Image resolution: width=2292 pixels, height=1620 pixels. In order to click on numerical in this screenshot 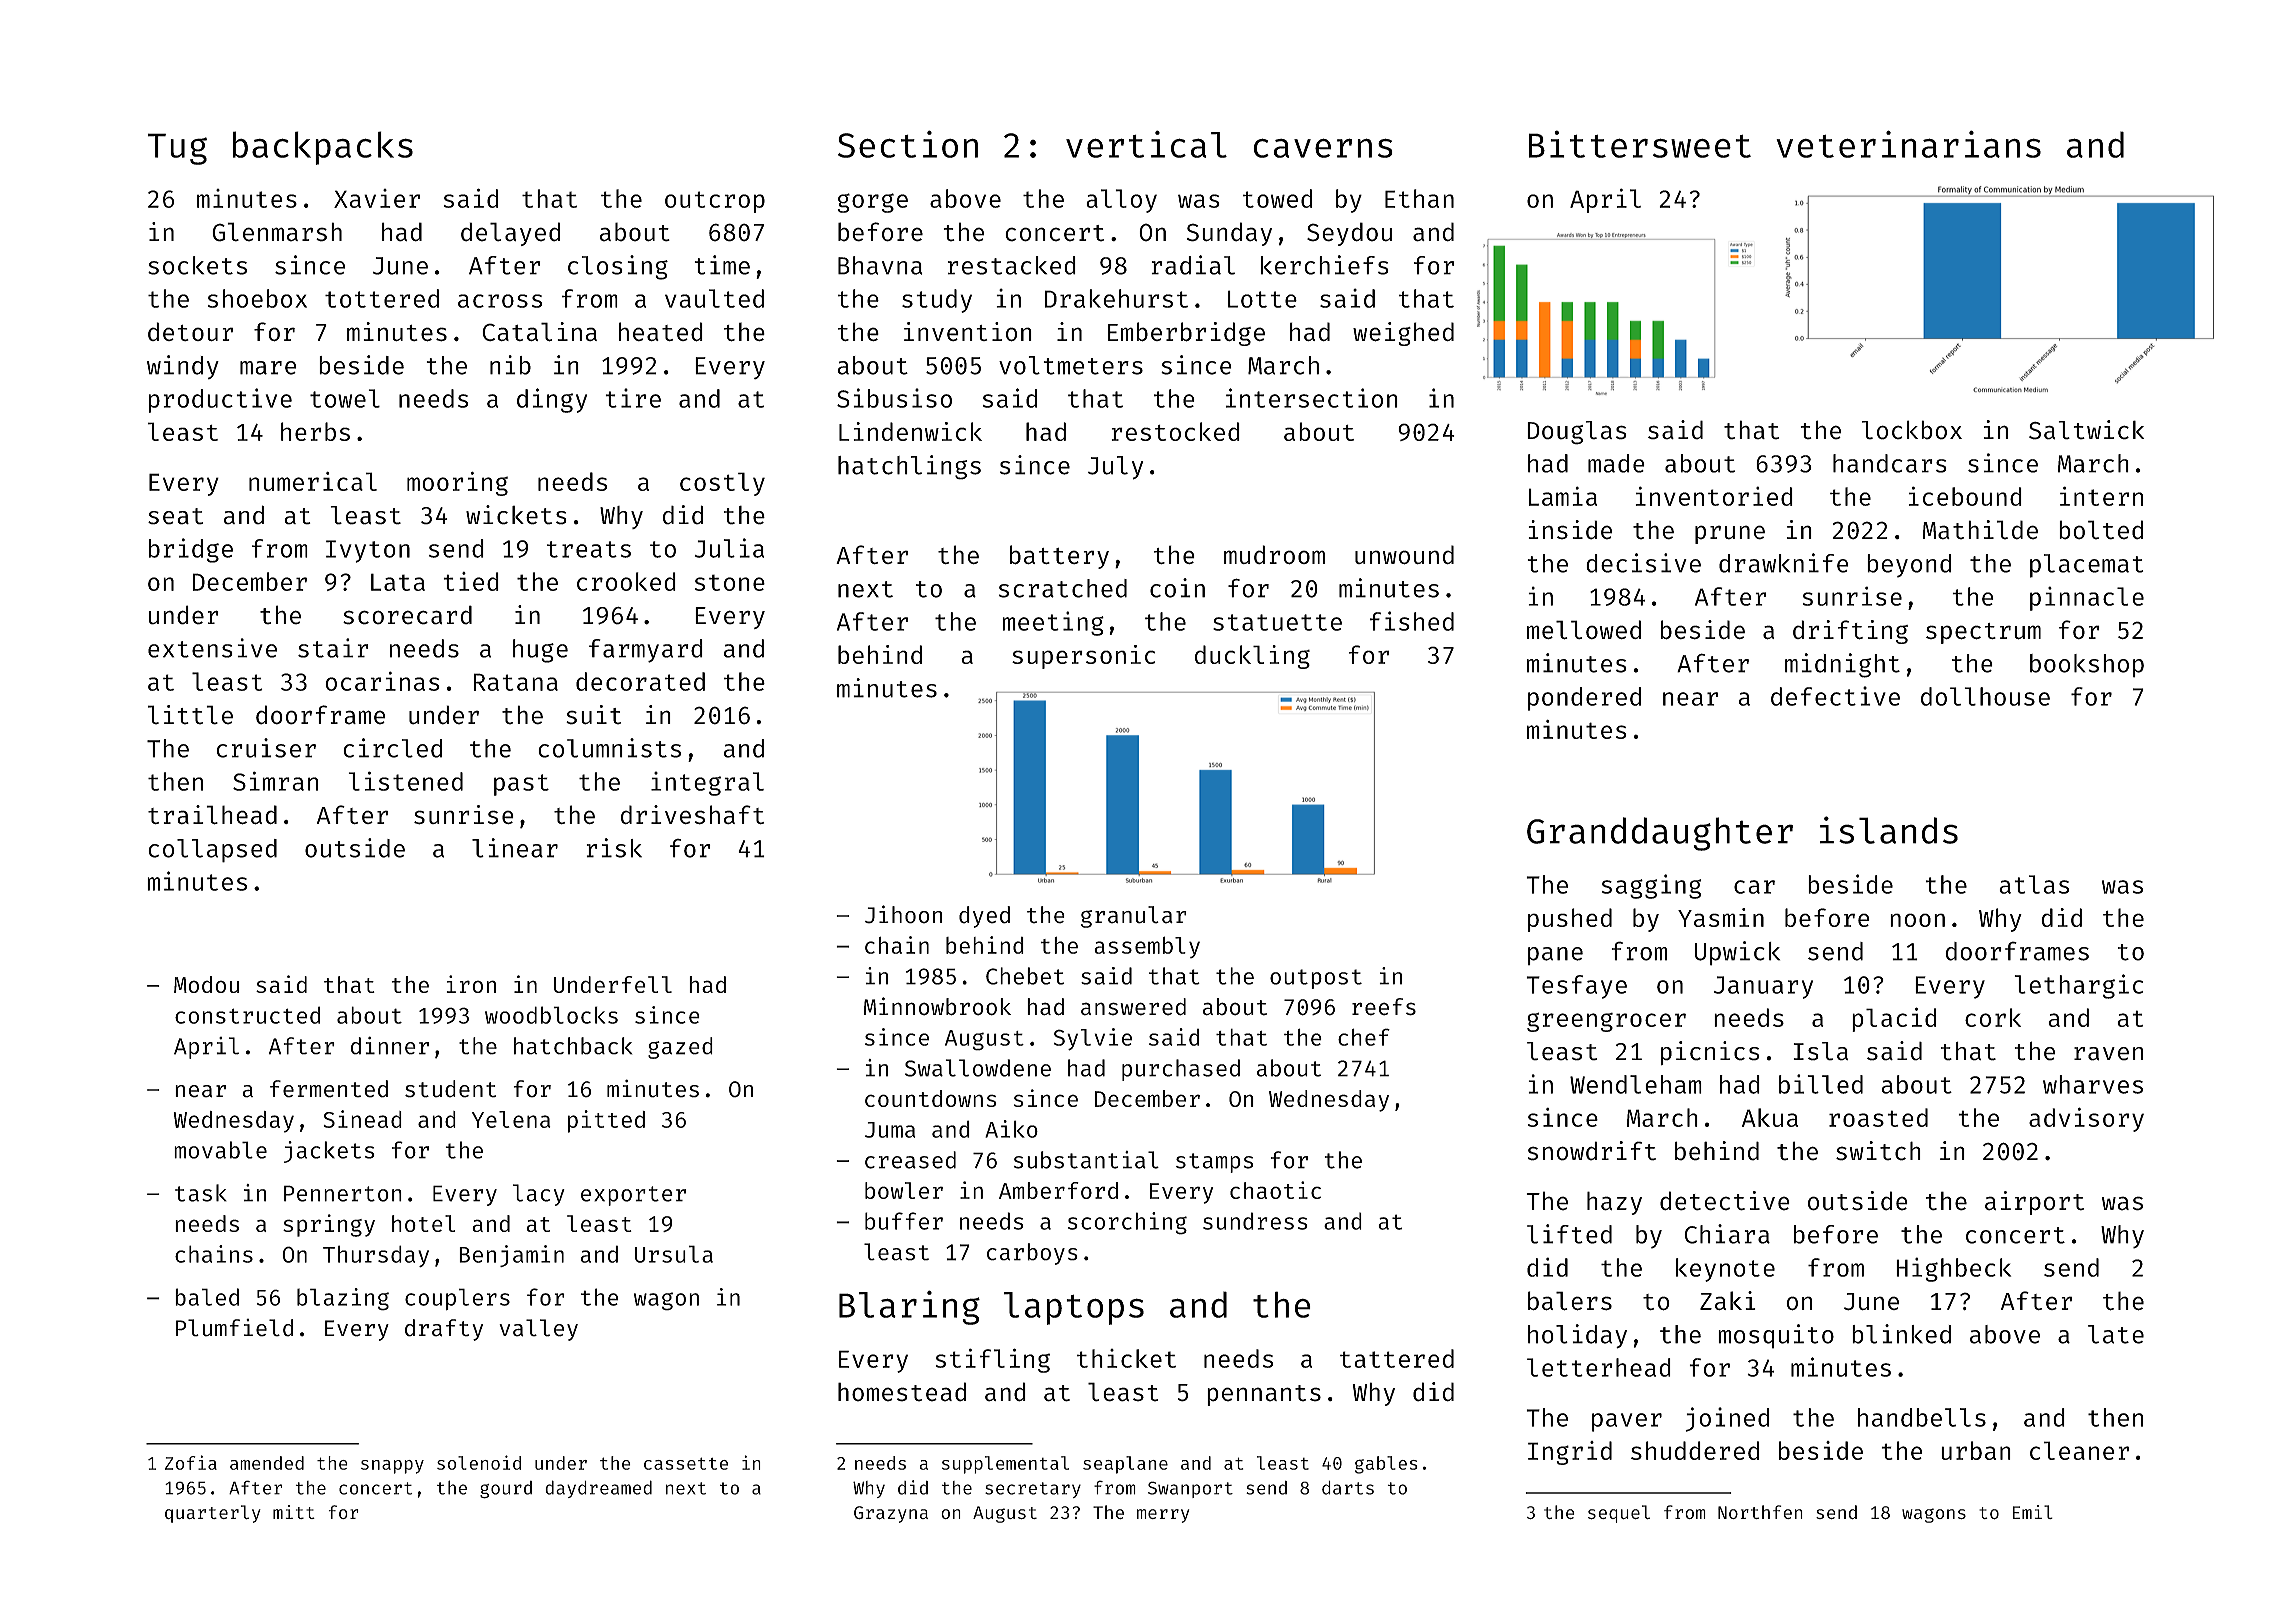, I will do `click(313, 481)`.
